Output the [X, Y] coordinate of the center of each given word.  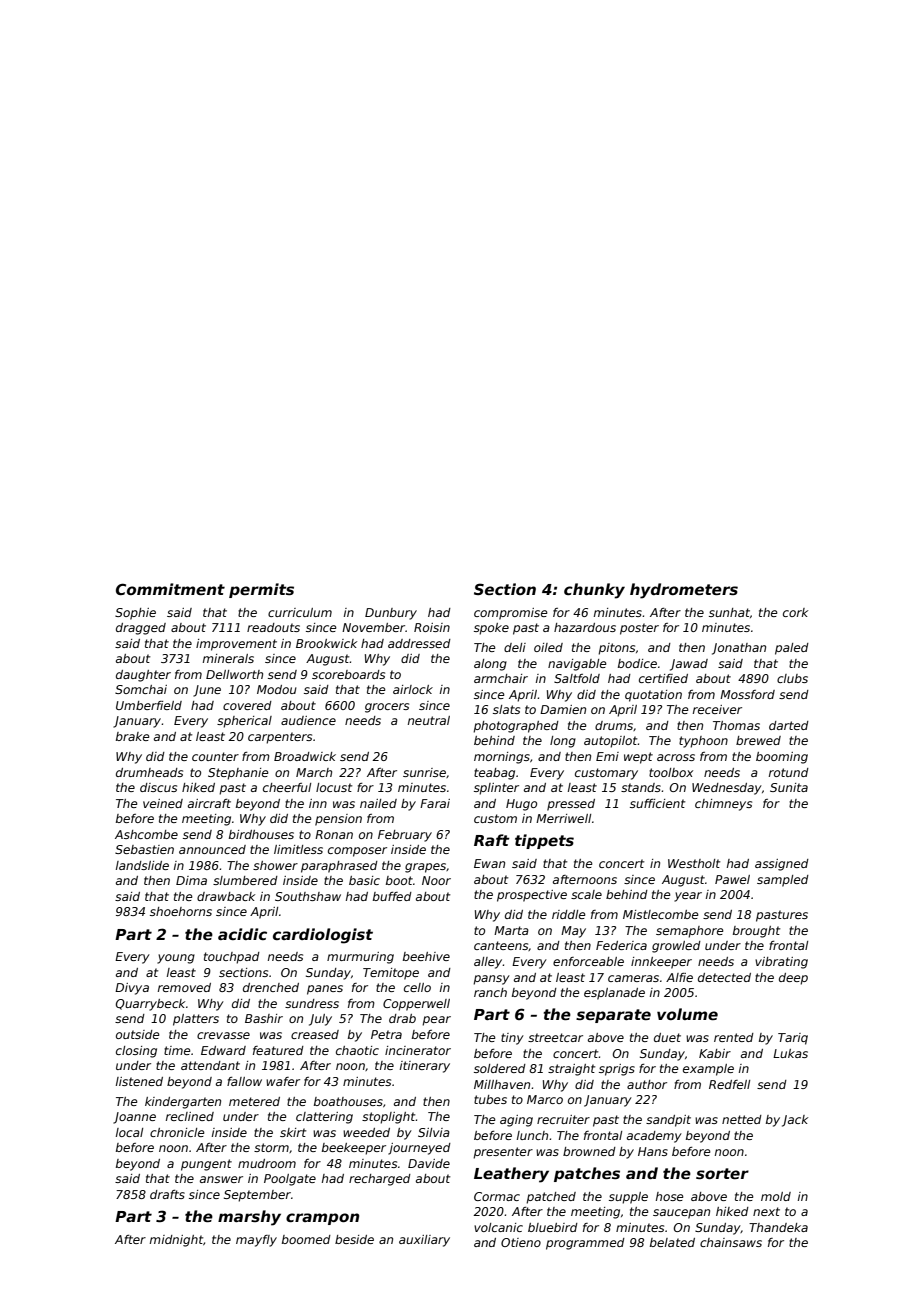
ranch [490, 992]
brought [756, 932]
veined [163, 803]
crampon [322, 1219]
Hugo [521, 805]
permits [261, 590]
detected [724, 977]
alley [488, 963]
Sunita [789, 787]
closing [136, 1052]
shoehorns [181, 911]
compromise [511, 614]
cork [795, 612]
